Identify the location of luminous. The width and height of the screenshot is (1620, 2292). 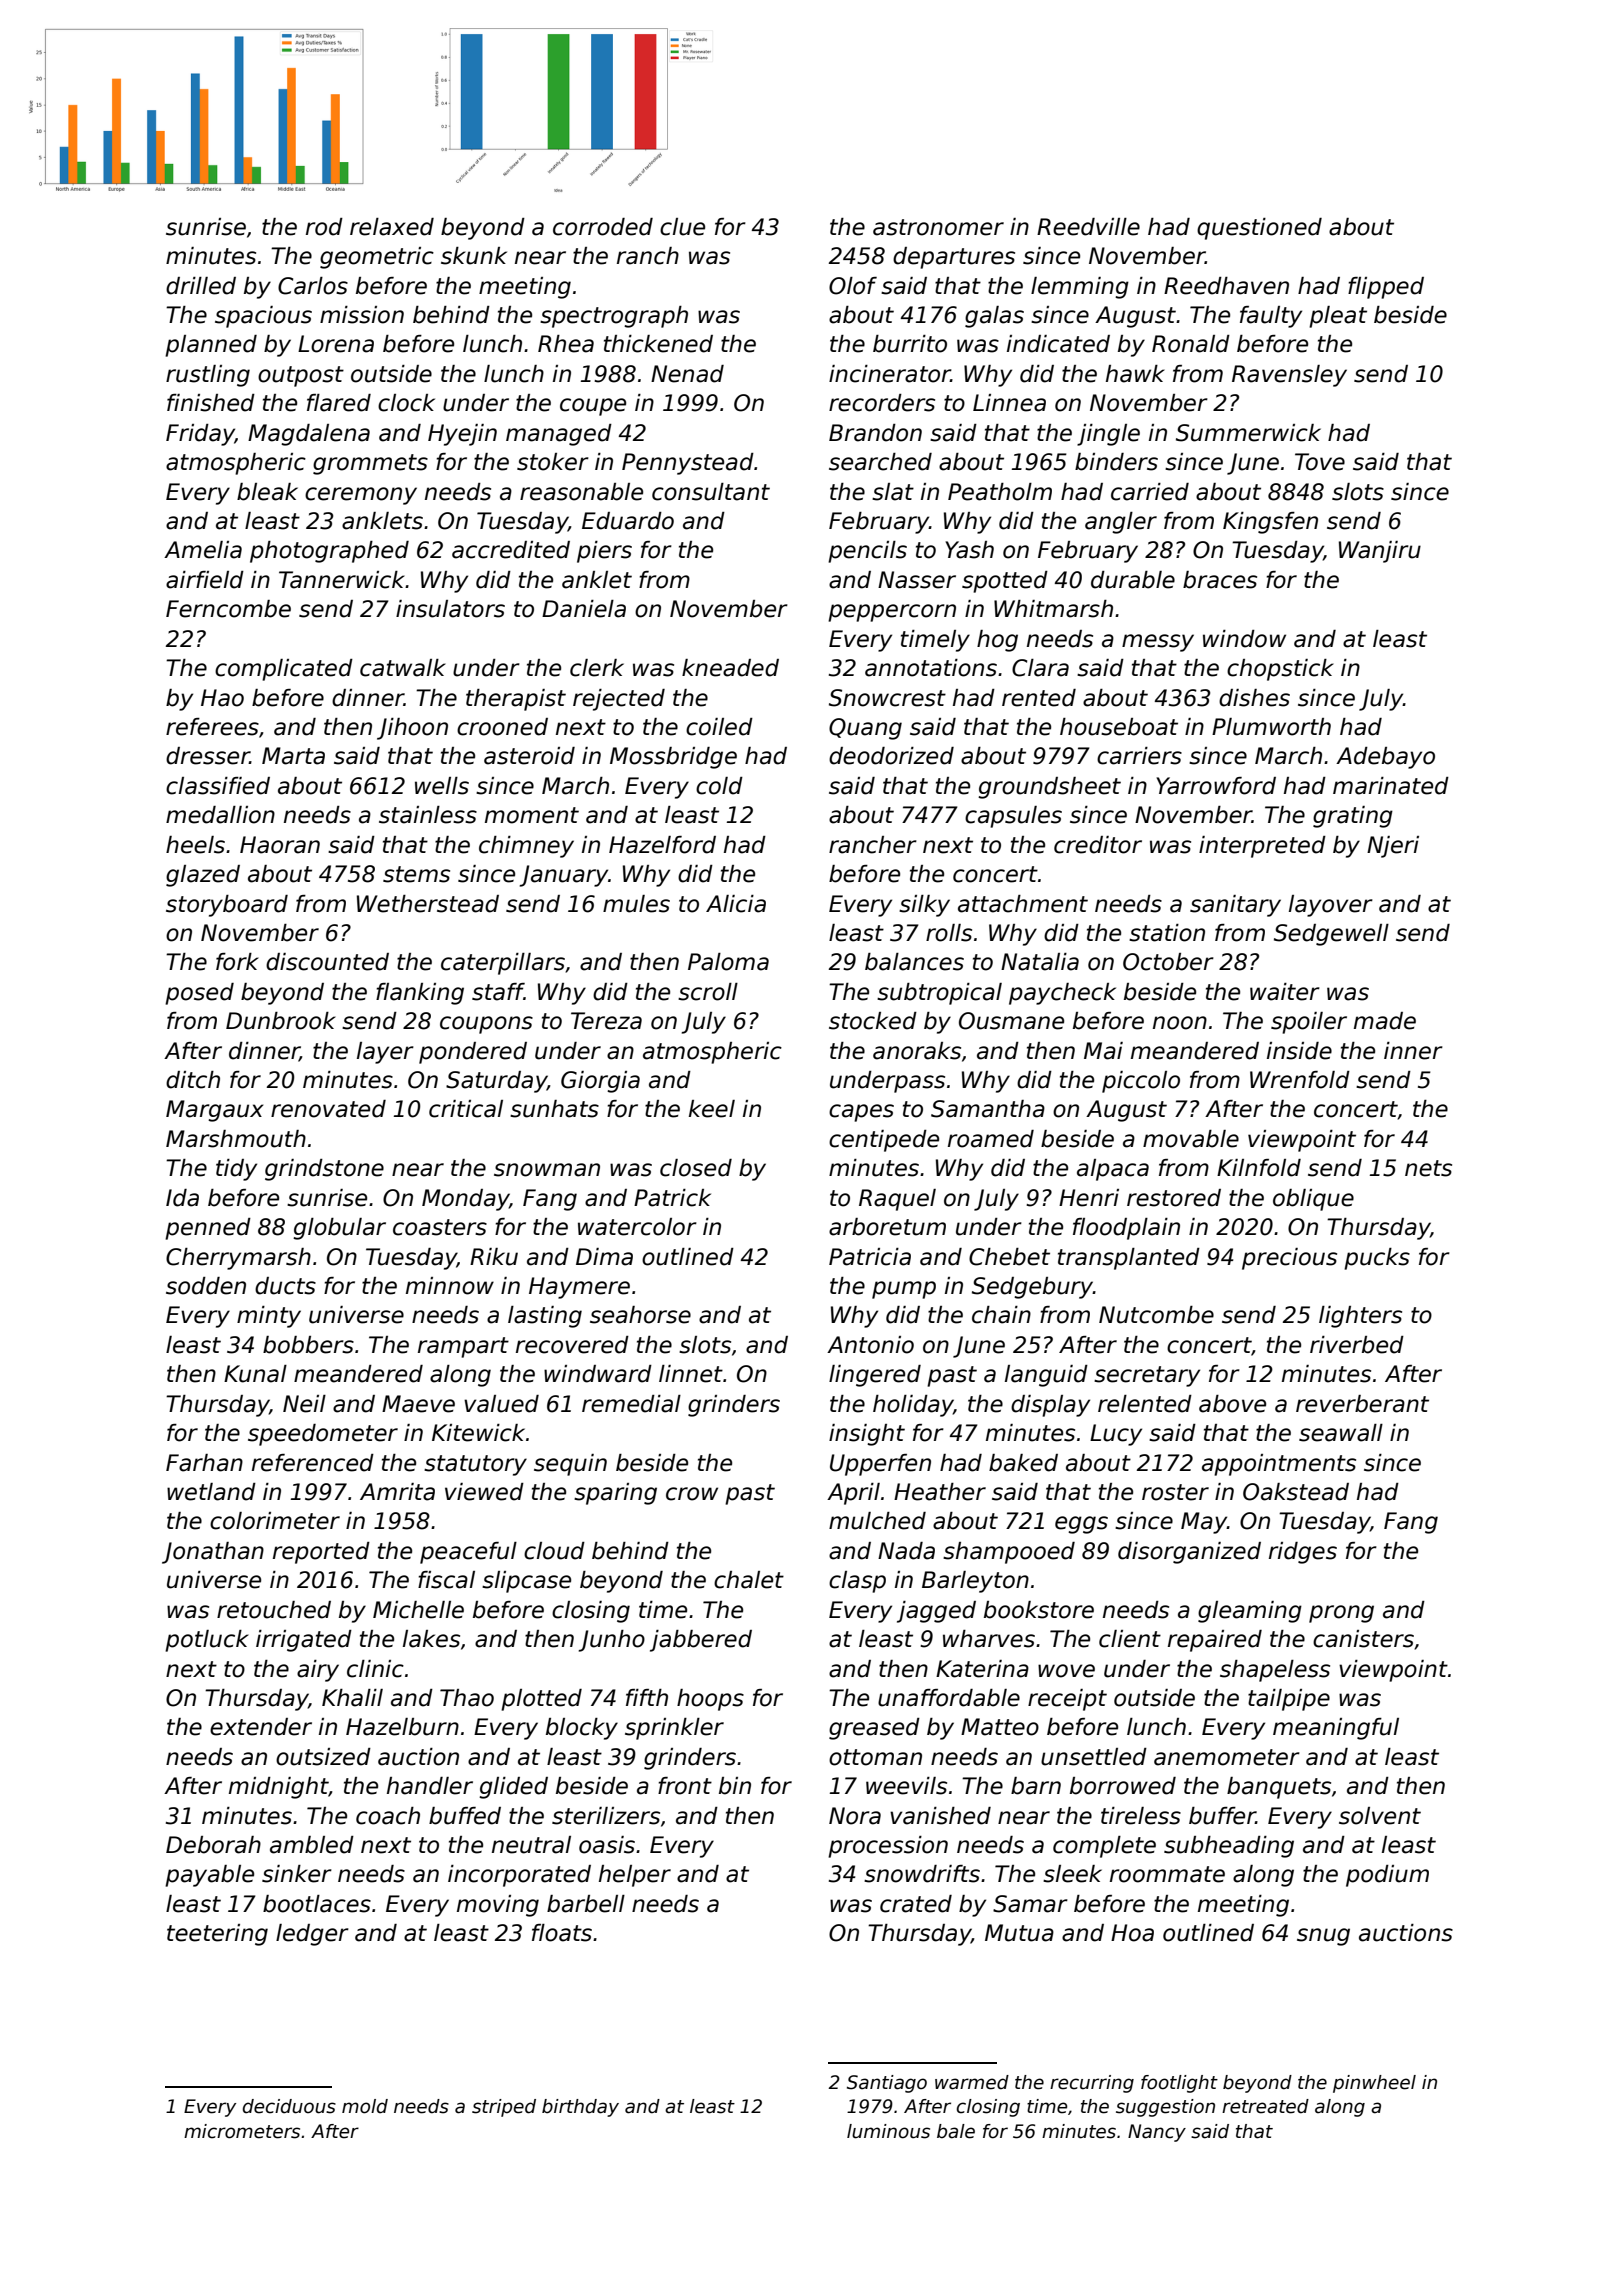
(888, 2131).
